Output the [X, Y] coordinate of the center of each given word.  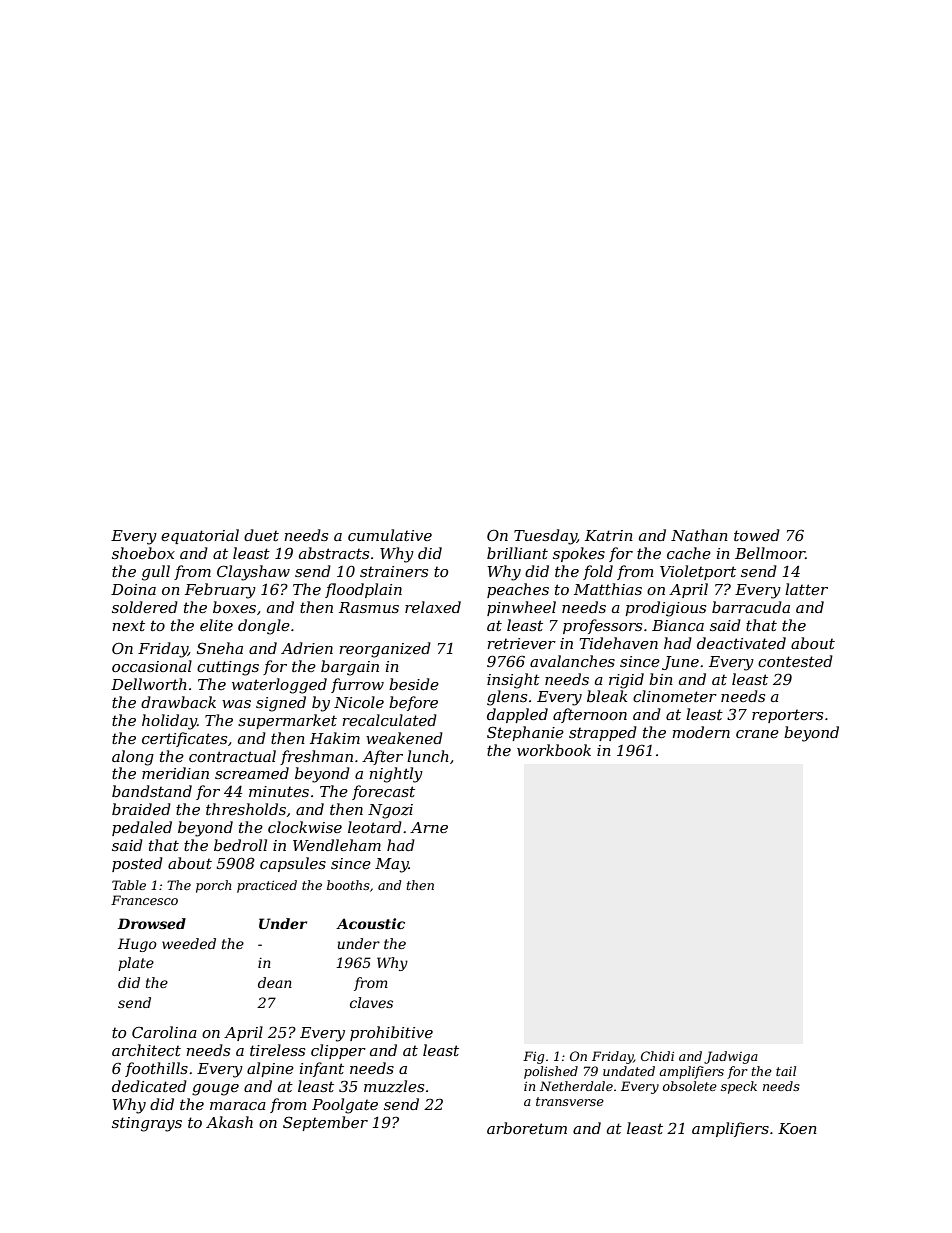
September [325, 1123]
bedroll [240, 845]
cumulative [390, 535]
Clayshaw [253, 573]
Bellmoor [770, 553]
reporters [787, 716]
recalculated [389, 720]
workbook [554, 750]
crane [757, 734]
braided [141, 809]
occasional [152, 666]
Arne [429, 827]
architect [146, 1050]
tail [786, 1071]
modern [701, 732]
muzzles [394, 1086]
